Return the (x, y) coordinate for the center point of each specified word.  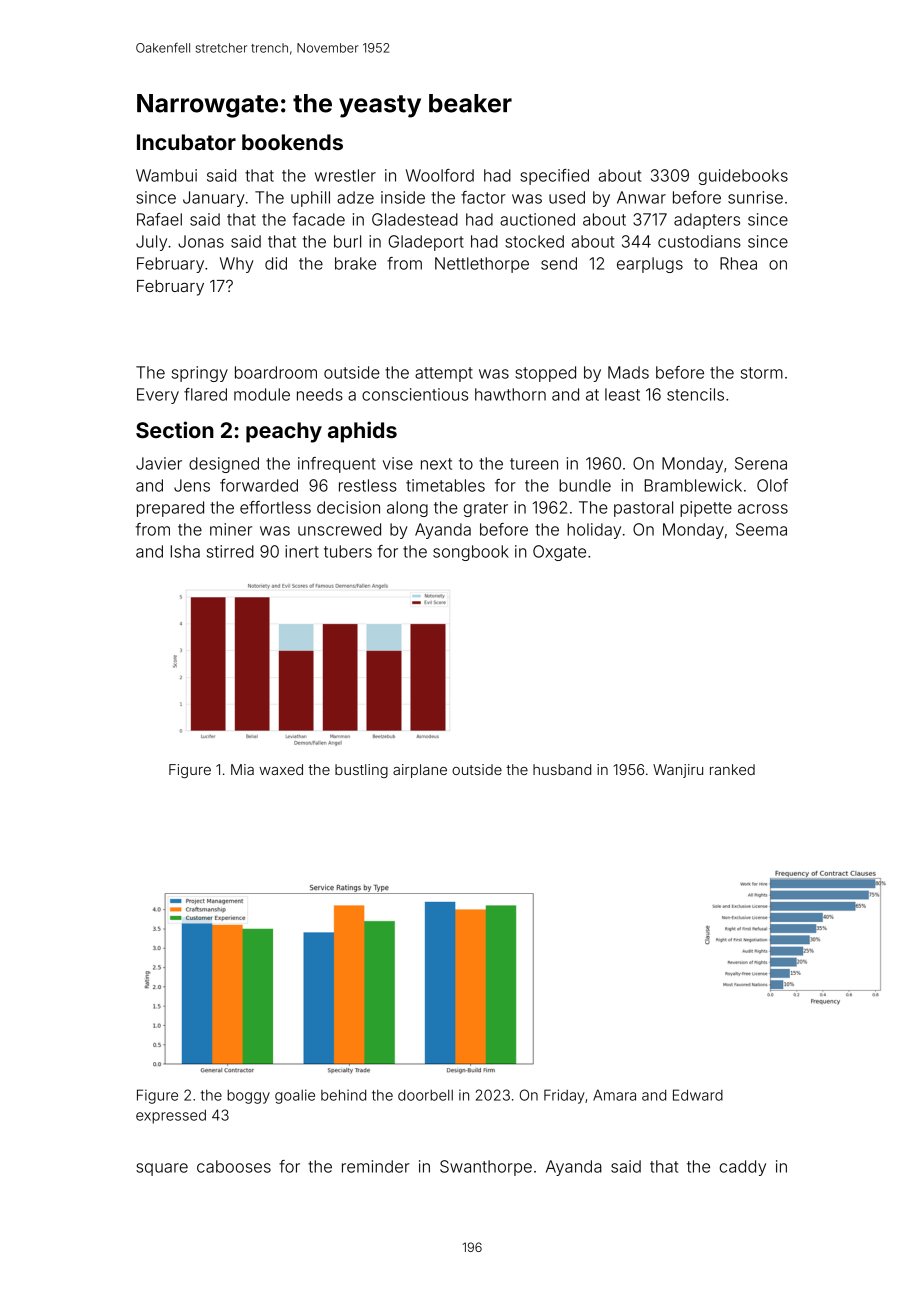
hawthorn (510, 394)
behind (343, 1095)
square (162, 1169)
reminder (376, 1166)
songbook (471, 553)
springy (200, 374)
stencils (695, 394)
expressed (171, 1116)
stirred (230, 551)
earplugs (650, 265)
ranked (732, 769)
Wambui (166, 175)
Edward (698, 1095)
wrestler (345, 175)
